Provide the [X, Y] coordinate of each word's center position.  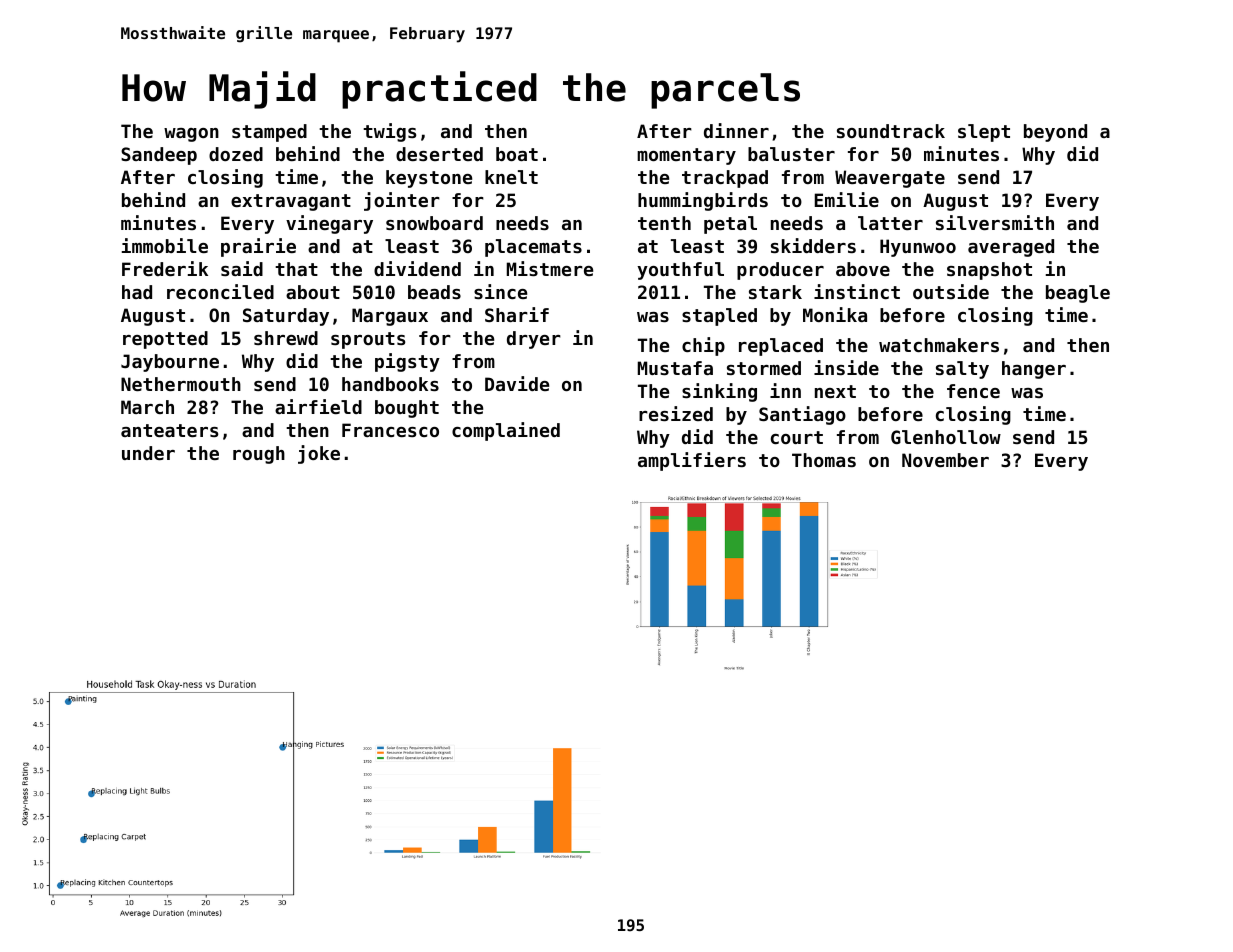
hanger [1034, 370]
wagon [191, 135]
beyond [1055, 133]
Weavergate [890, 179]
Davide [517, 383]
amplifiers [692, 461]
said [242, 268]
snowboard [434, 223]
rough [259, 455]
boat [517, 154]
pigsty [407, 362]
